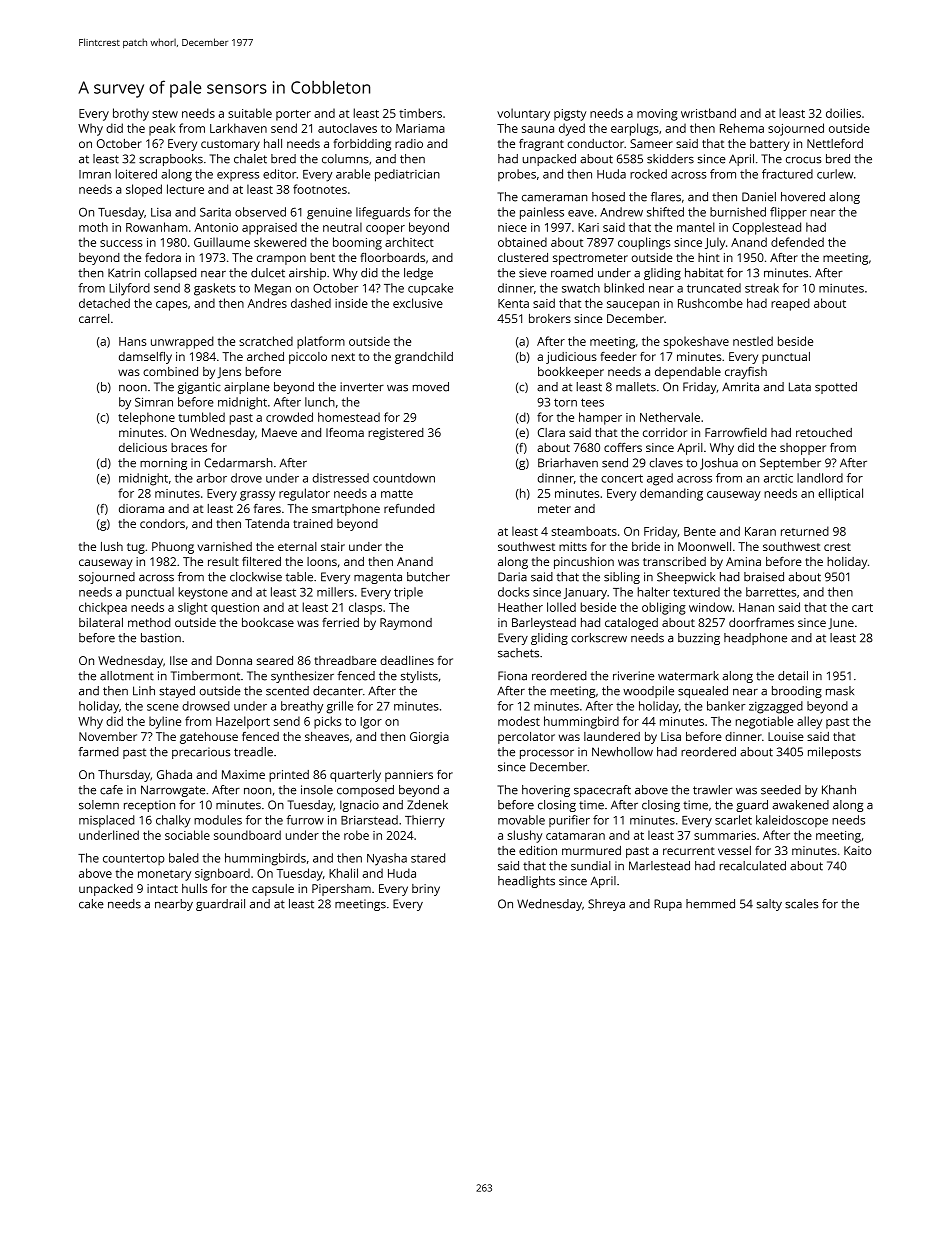 Image resolution: width=952 pixels, height=1233 pixels. Describe the element at coordinates (362, 387) in the screenshot. I see `inverter` at that location.
